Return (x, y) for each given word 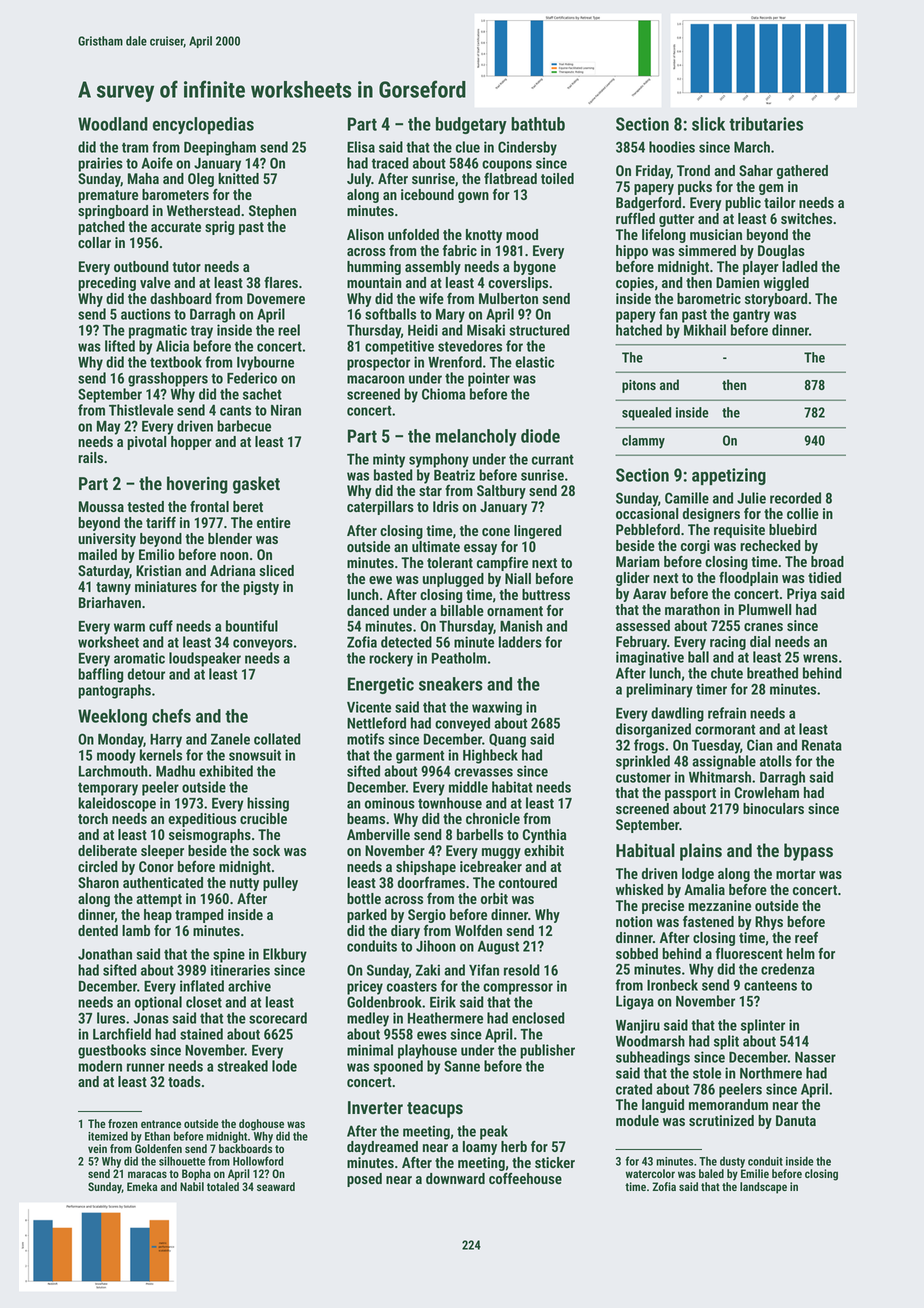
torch (93, 818)
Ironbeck (672, 985)
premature (108, 196)
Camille (687, 498)
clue (468, 147)
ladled (800, 266)
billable (462, 610)
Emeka (142, 1186)
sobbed (637, 953)
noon (234, 556)
